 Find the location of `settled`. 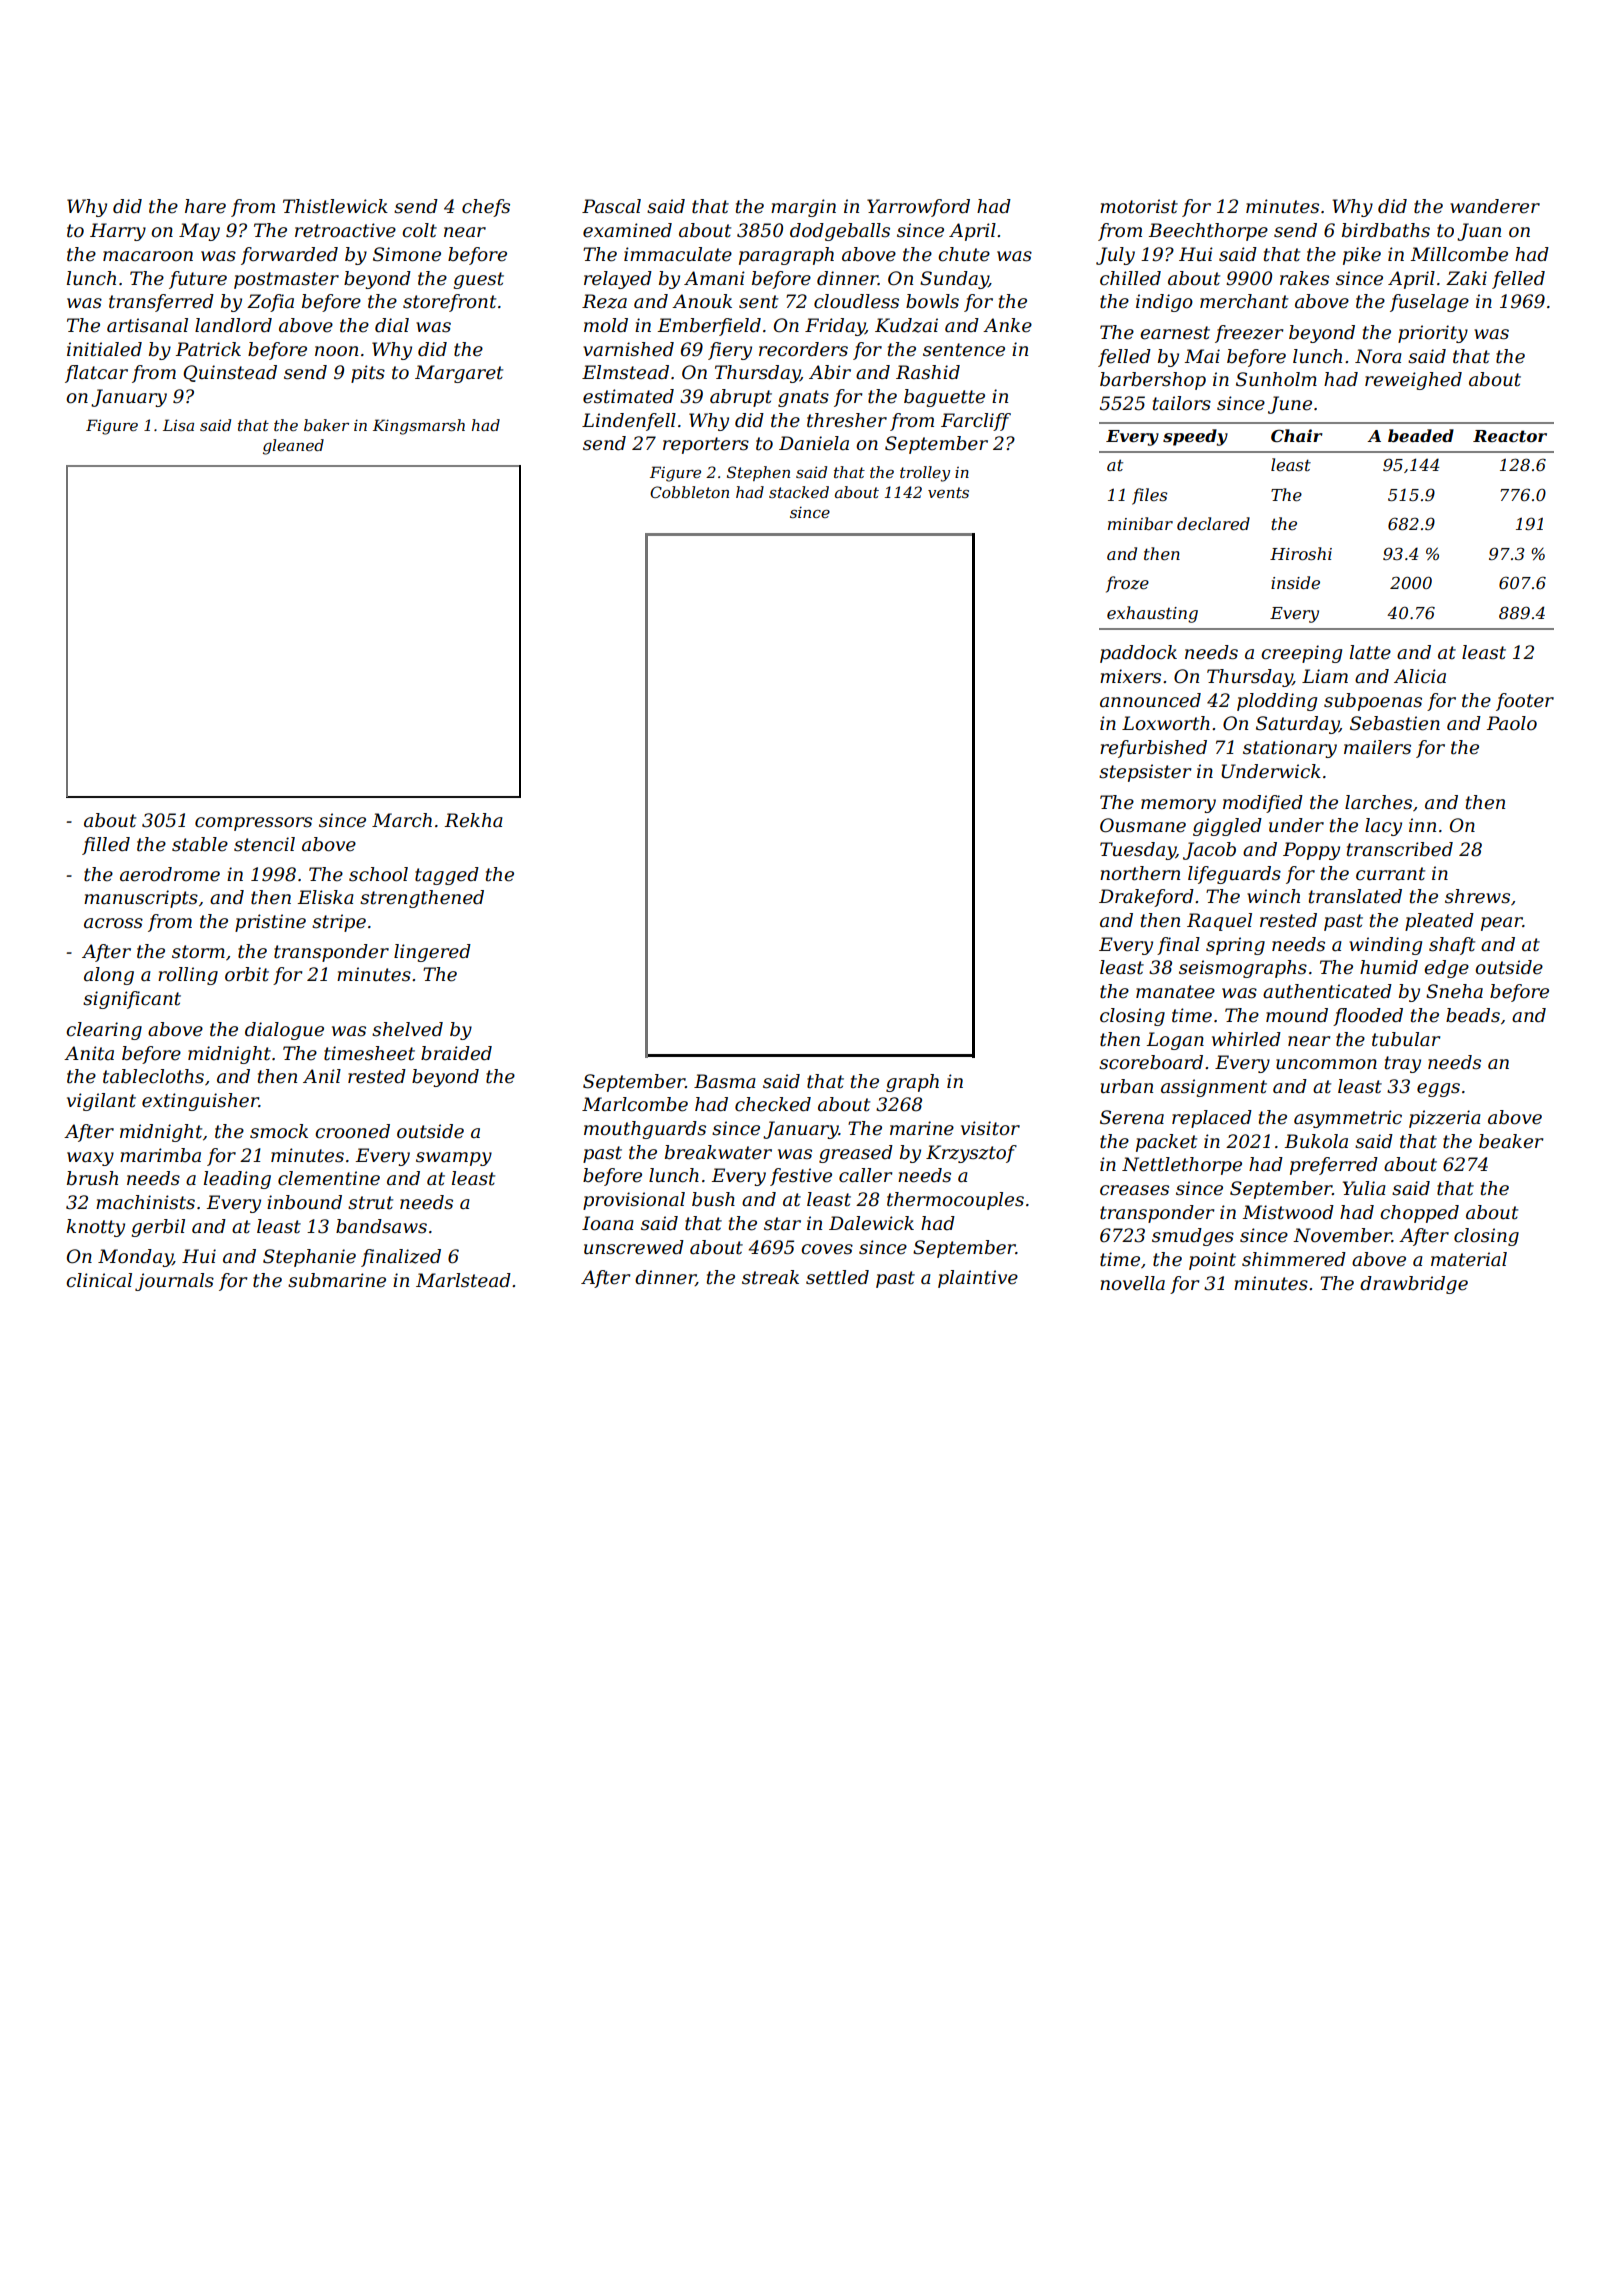

settled is located at coordinates (837, 1277).
